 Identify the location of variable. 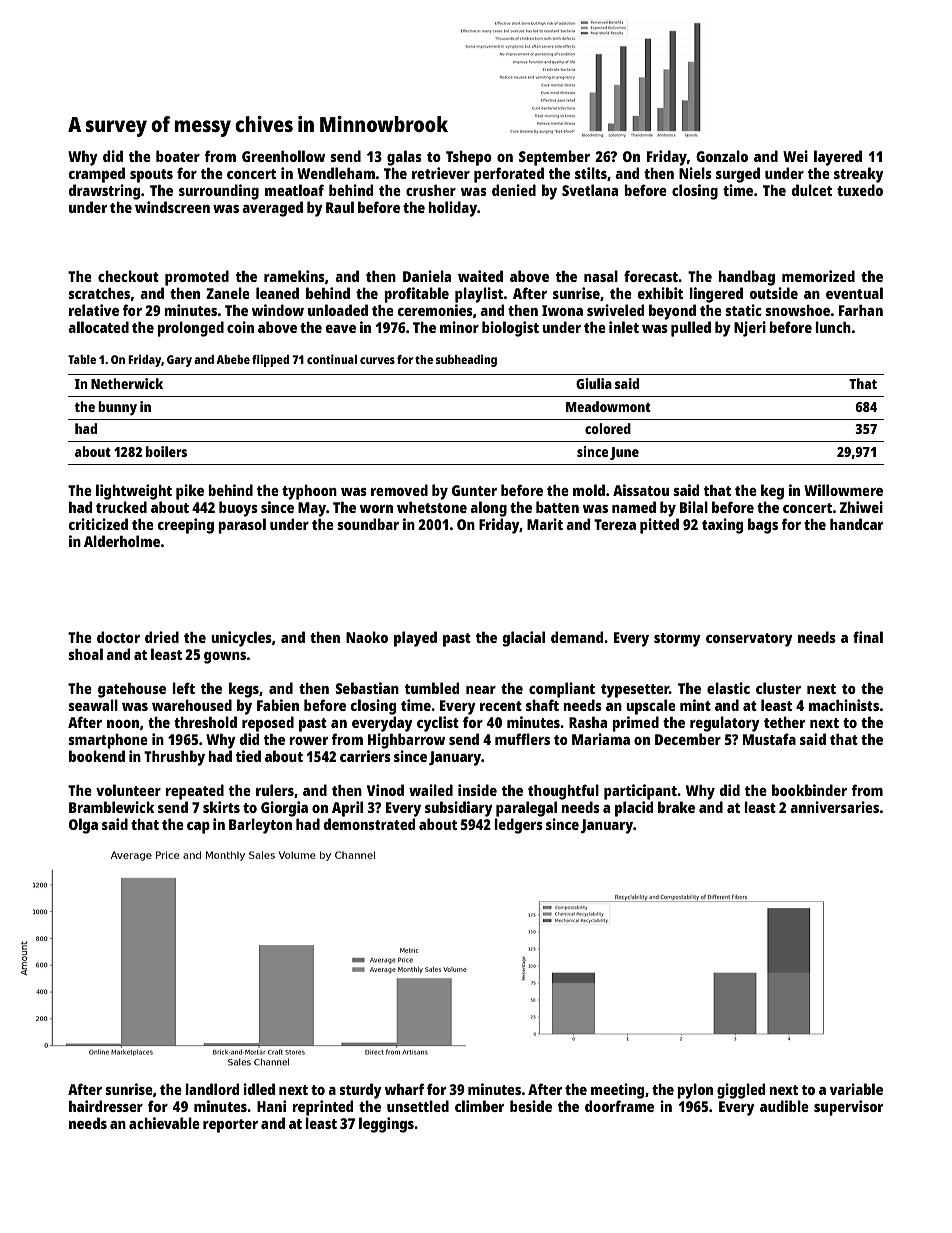
(856, 1089).
